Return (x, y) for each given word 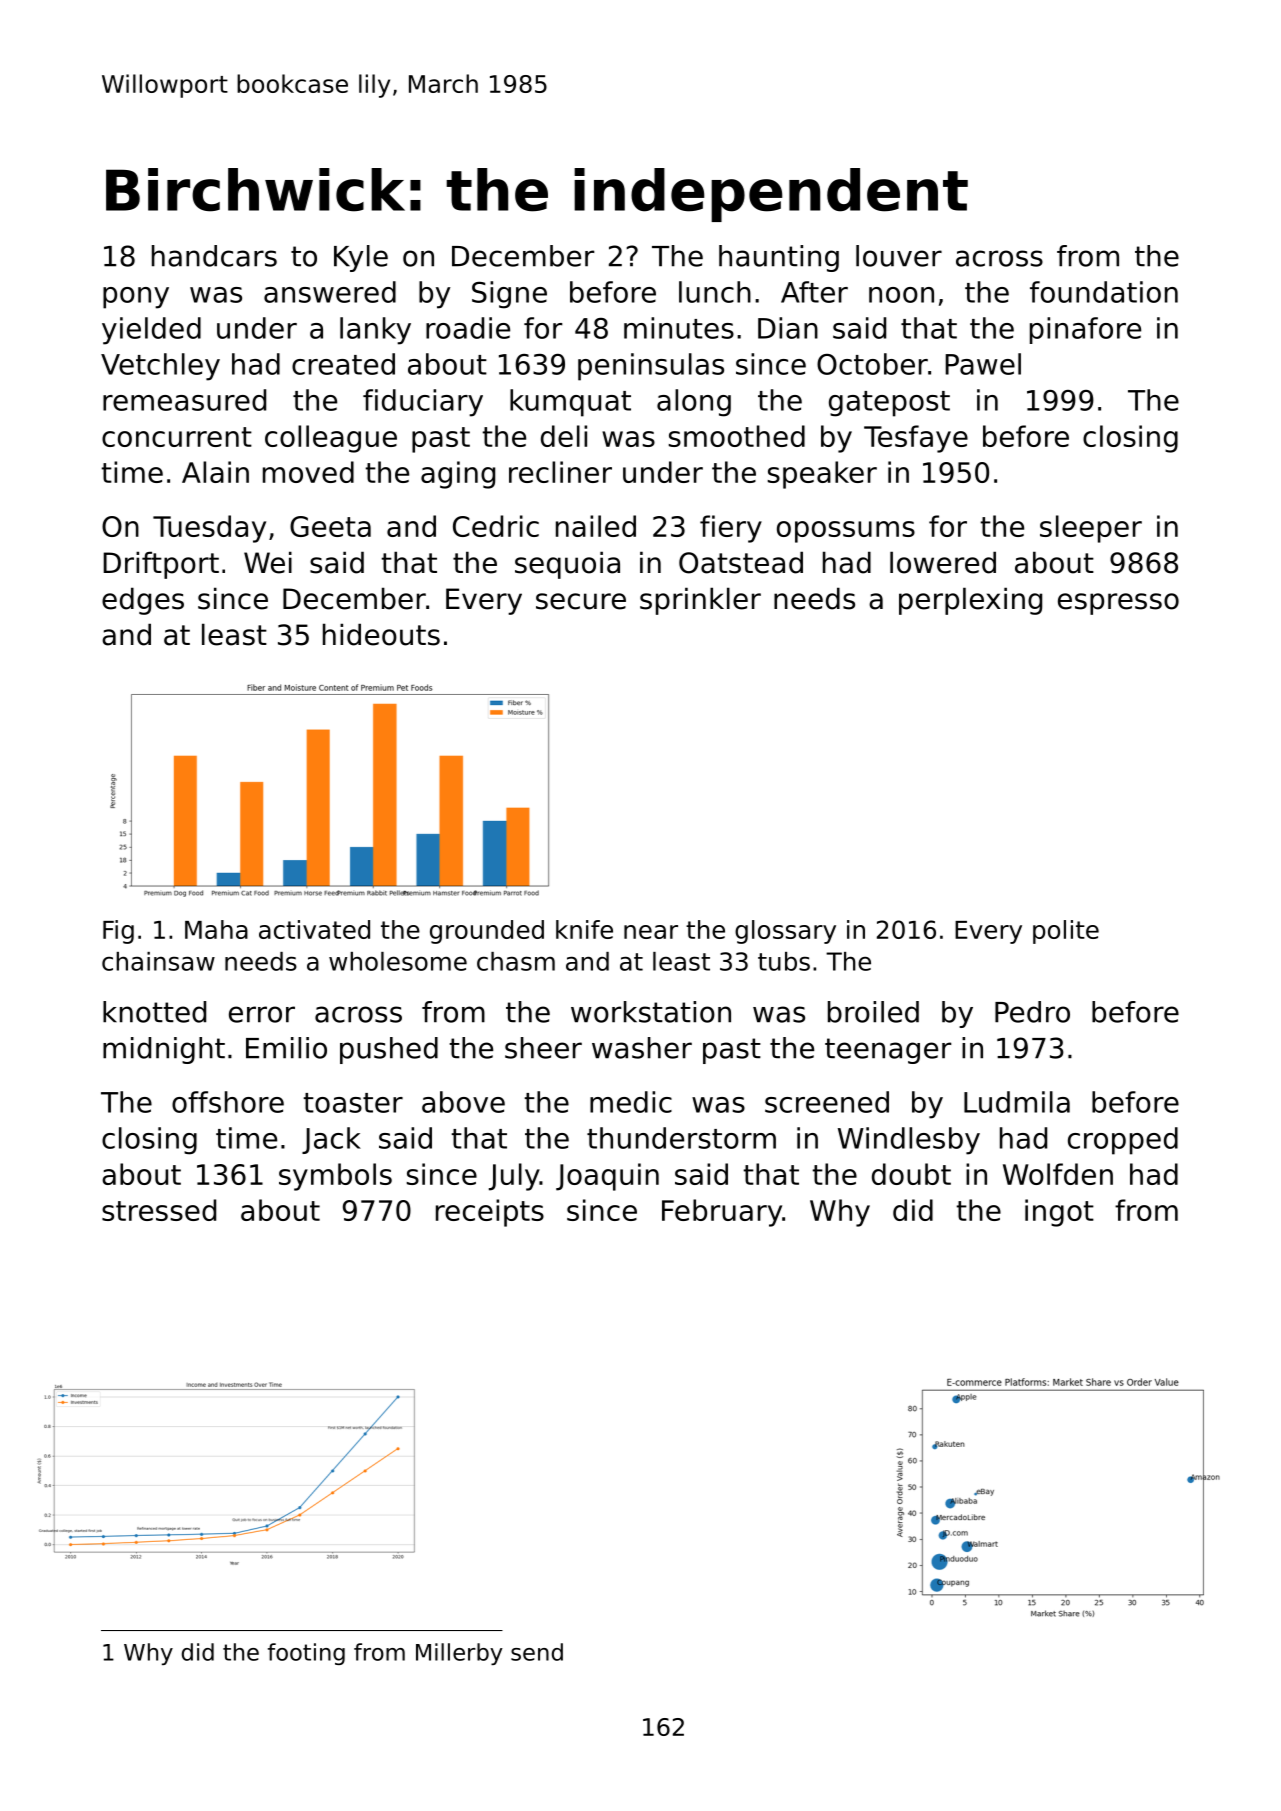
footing (306, 1654)
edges (143, 601)
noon (901, 295)
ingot (1059, 1213)
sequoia (567, 565)
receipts (490, 1213)
